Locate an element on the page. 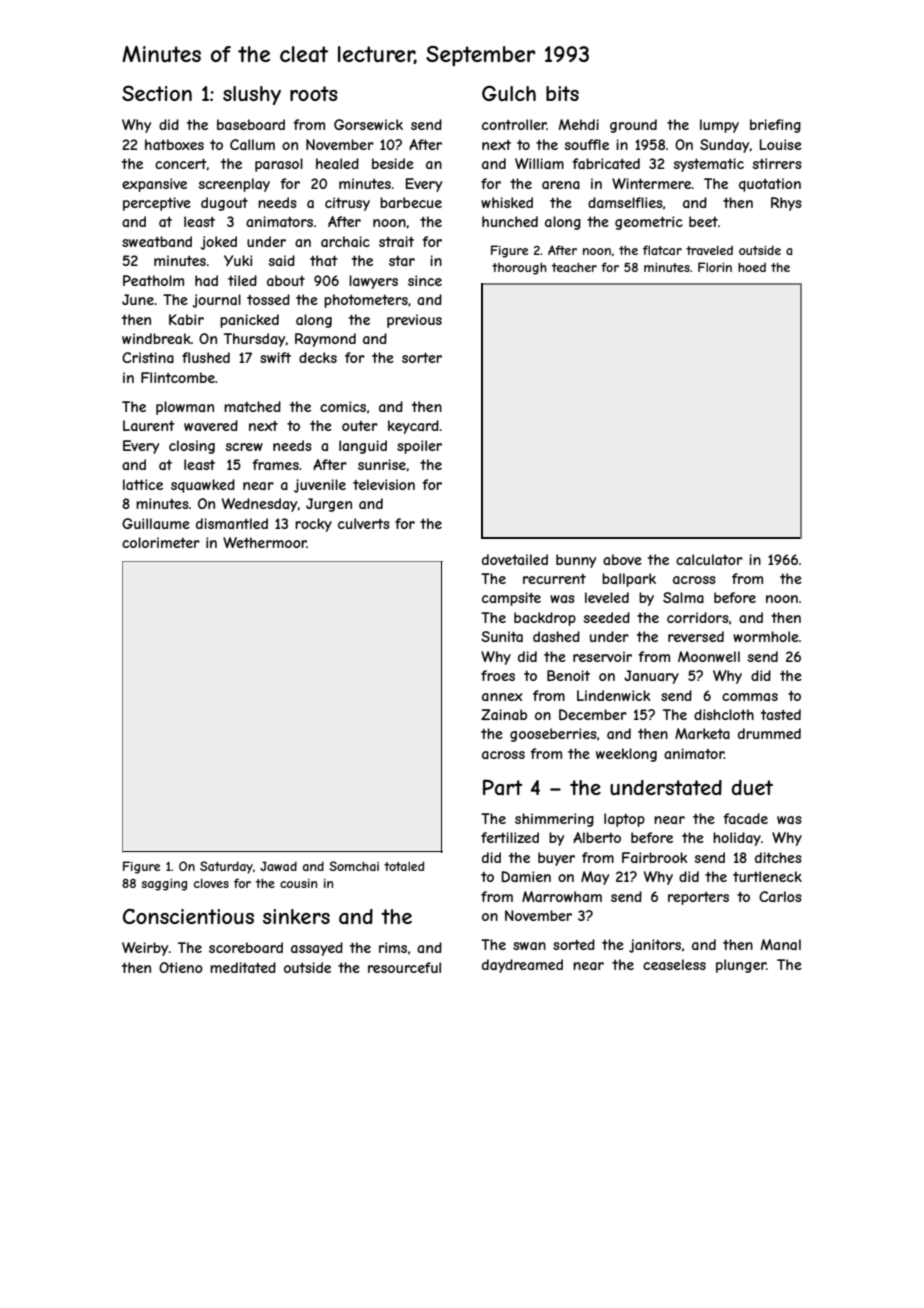  Saturday is located at coordinates (226, 867).
